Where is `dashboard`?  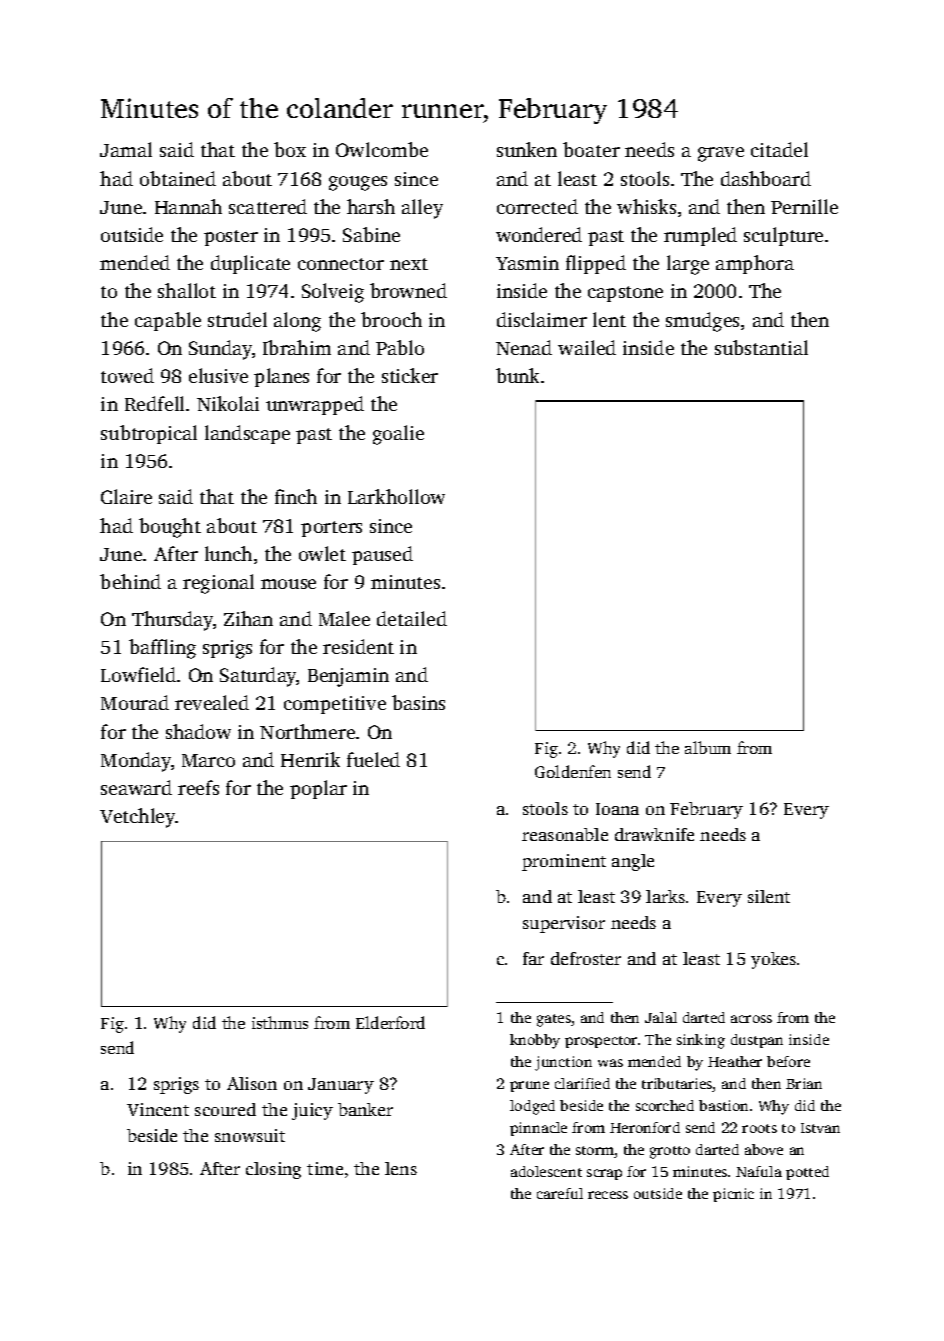
dashboard is located at coordinates (766, 178).
